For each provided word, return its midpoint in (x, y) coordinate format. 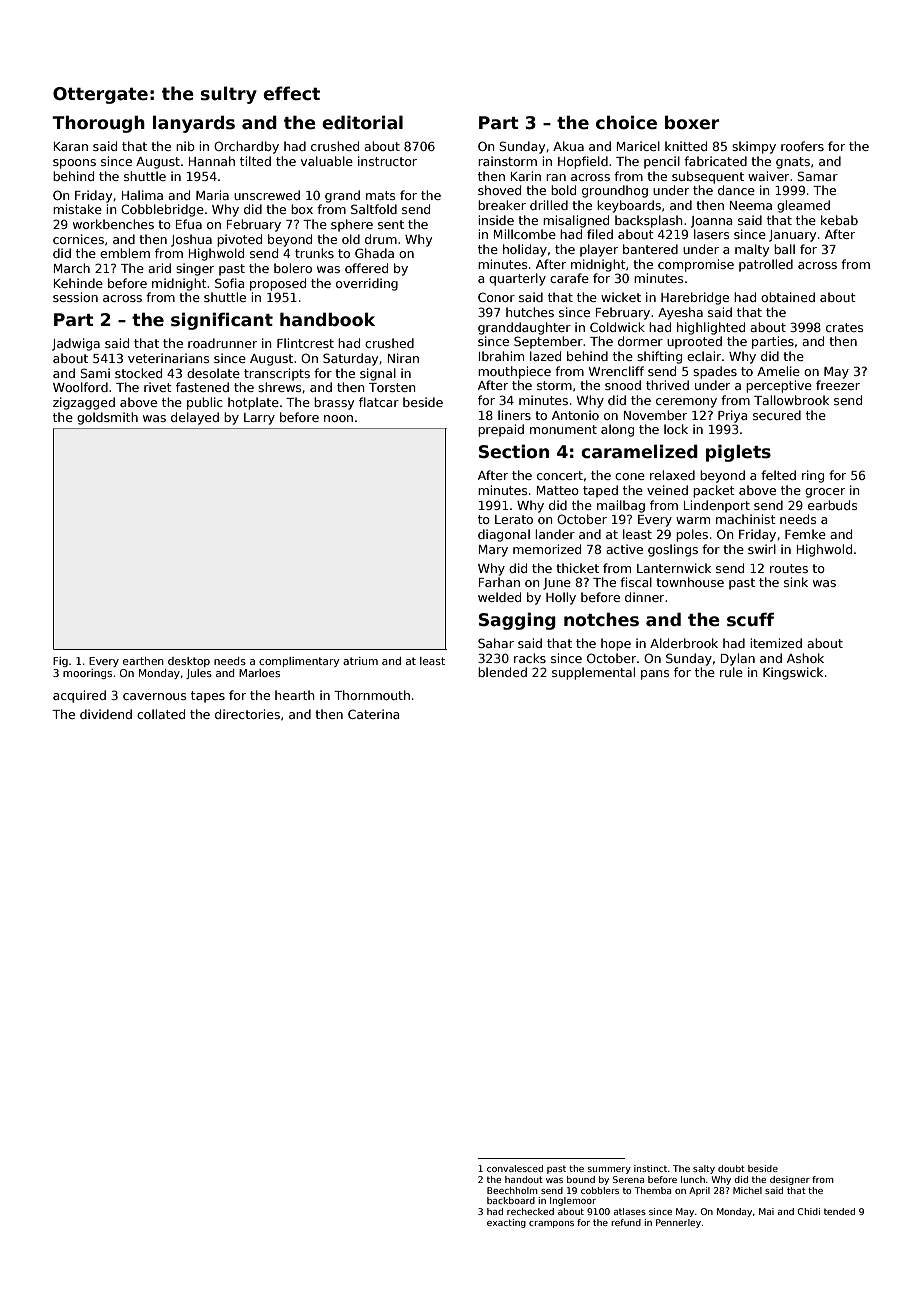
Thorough (98, 124)
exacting (506, 1223)
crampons (551, 1224)
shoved (499, 190)
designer (790, 1180)
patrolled (766, 265)
